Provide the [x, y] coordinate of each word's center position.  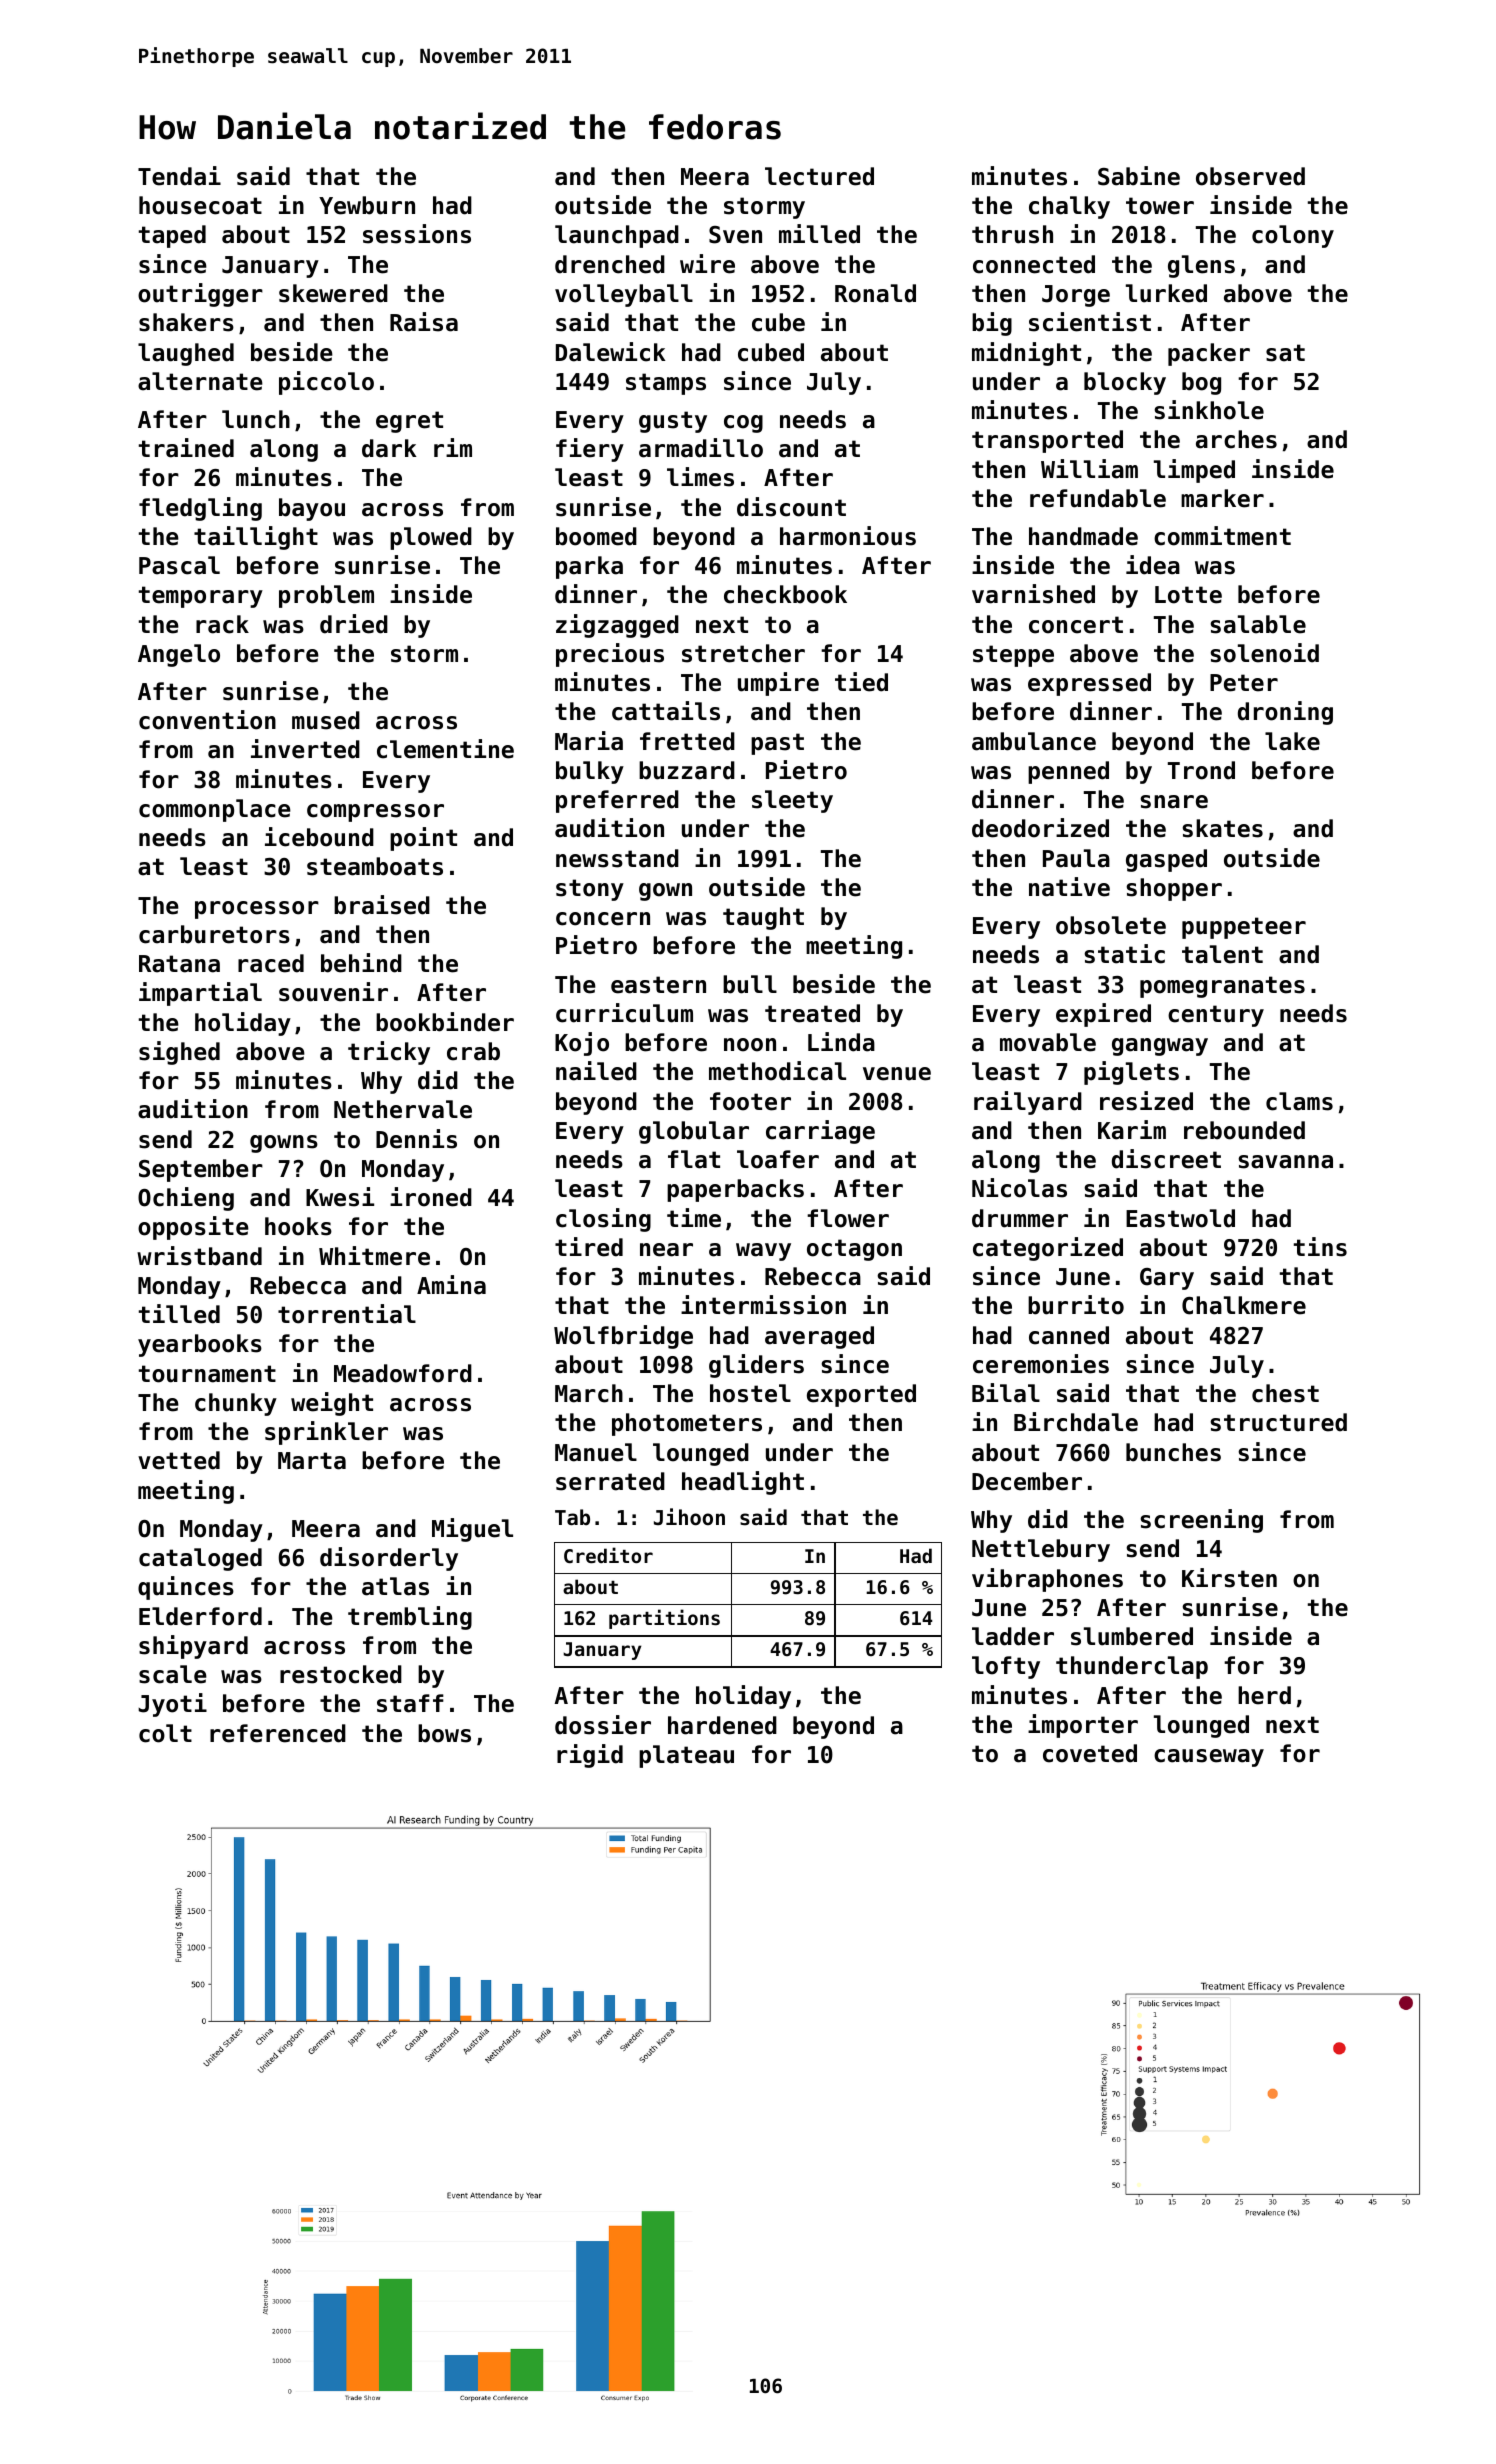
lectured [819, 176]
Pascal [179, 565]
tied [861, 682]
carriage [820, 1132]
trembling [410, 1618]
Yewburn [367, 205]
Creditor [608, 1555]
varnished [1033, 594]
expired [1103, 1015]
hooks [298, 1226]
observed [1250, 176]
